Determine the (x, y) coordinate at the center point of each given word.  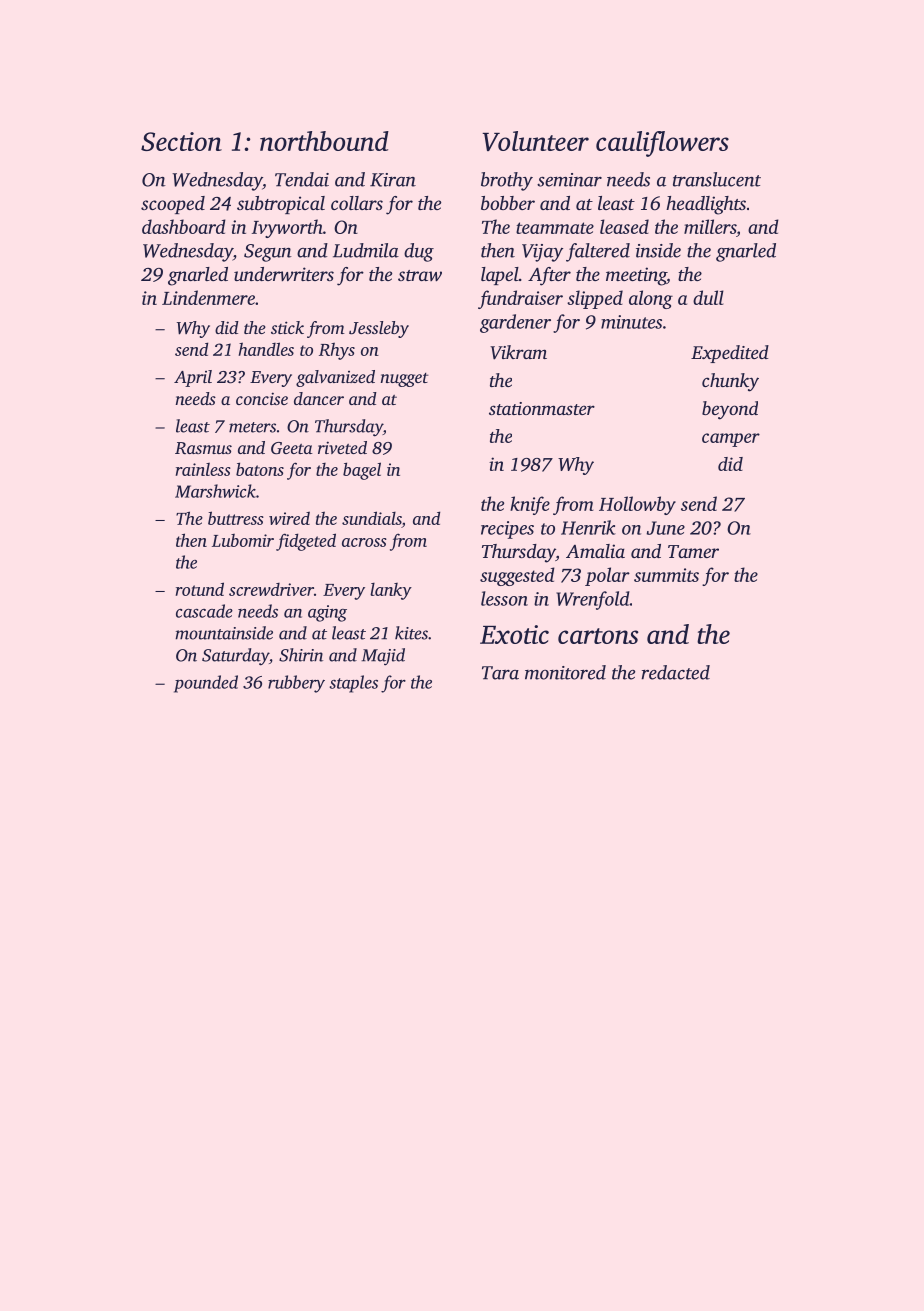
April (193, 378)
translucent (717, 179)
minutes (631, 322)
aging (327, 613)
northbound (324, 141)
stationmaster (542, 408)
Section (181, 141)
